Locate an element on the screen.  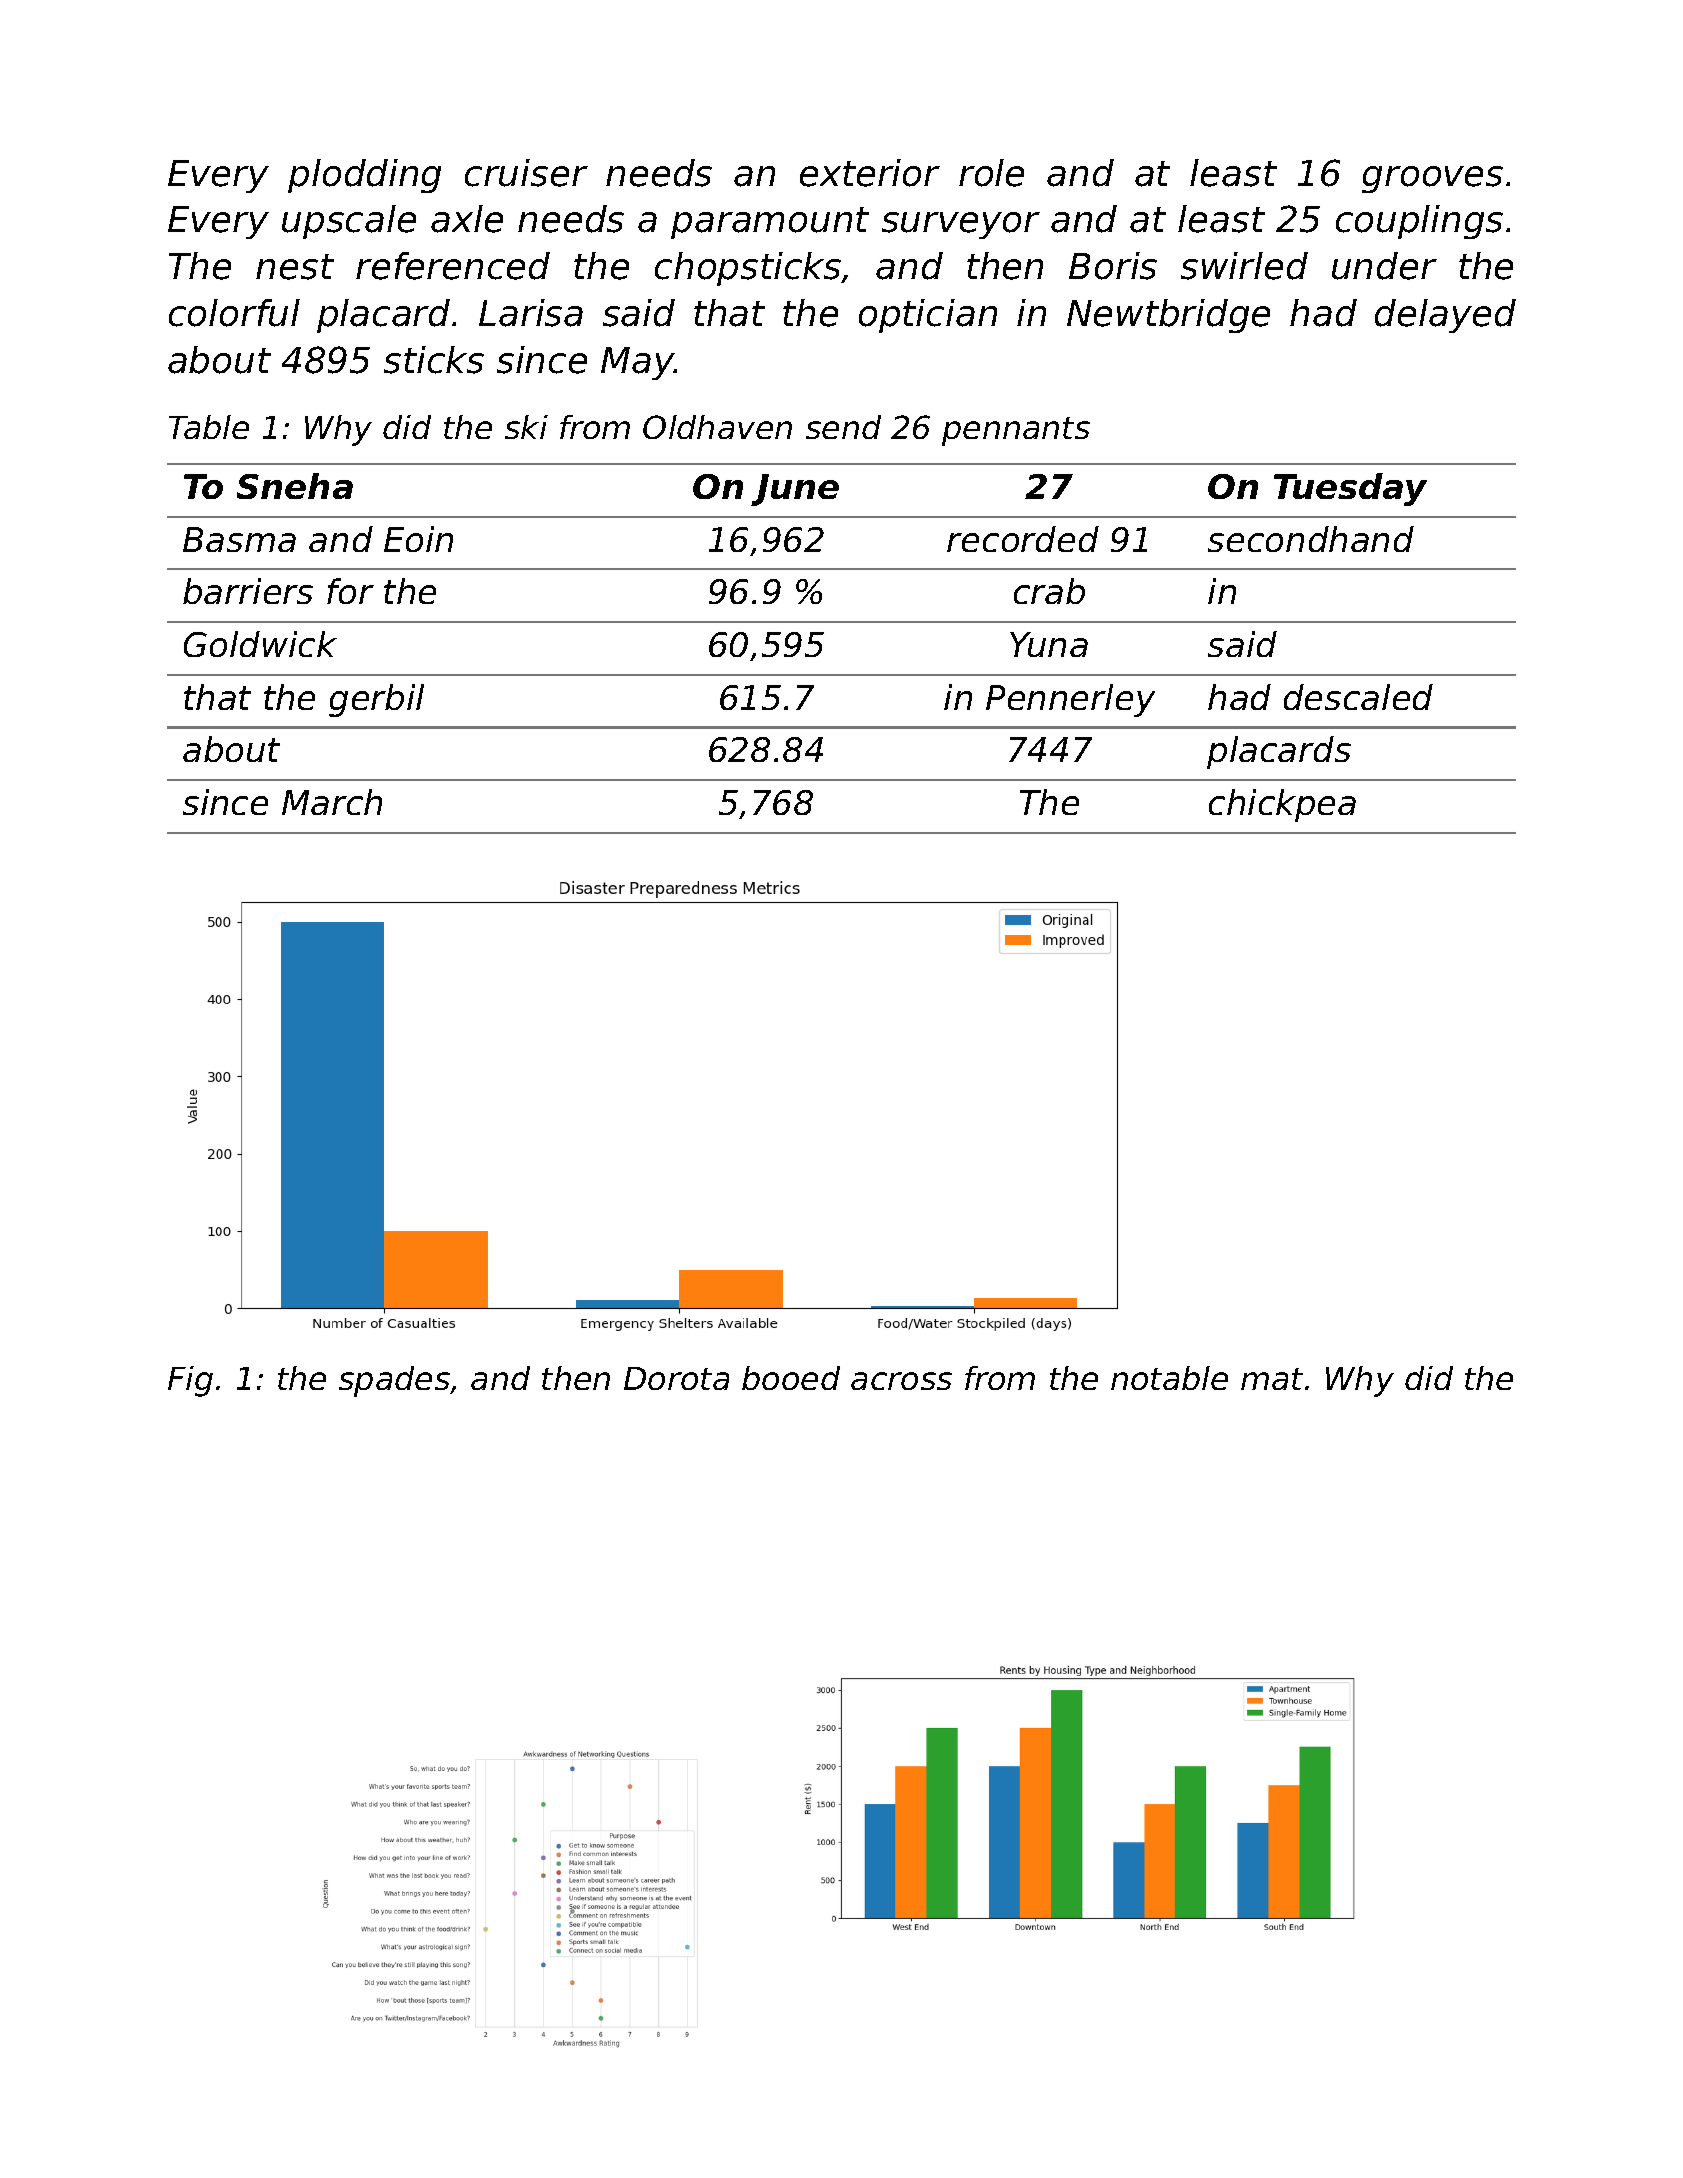
Dorota is located at coordinates (676, 1378).
